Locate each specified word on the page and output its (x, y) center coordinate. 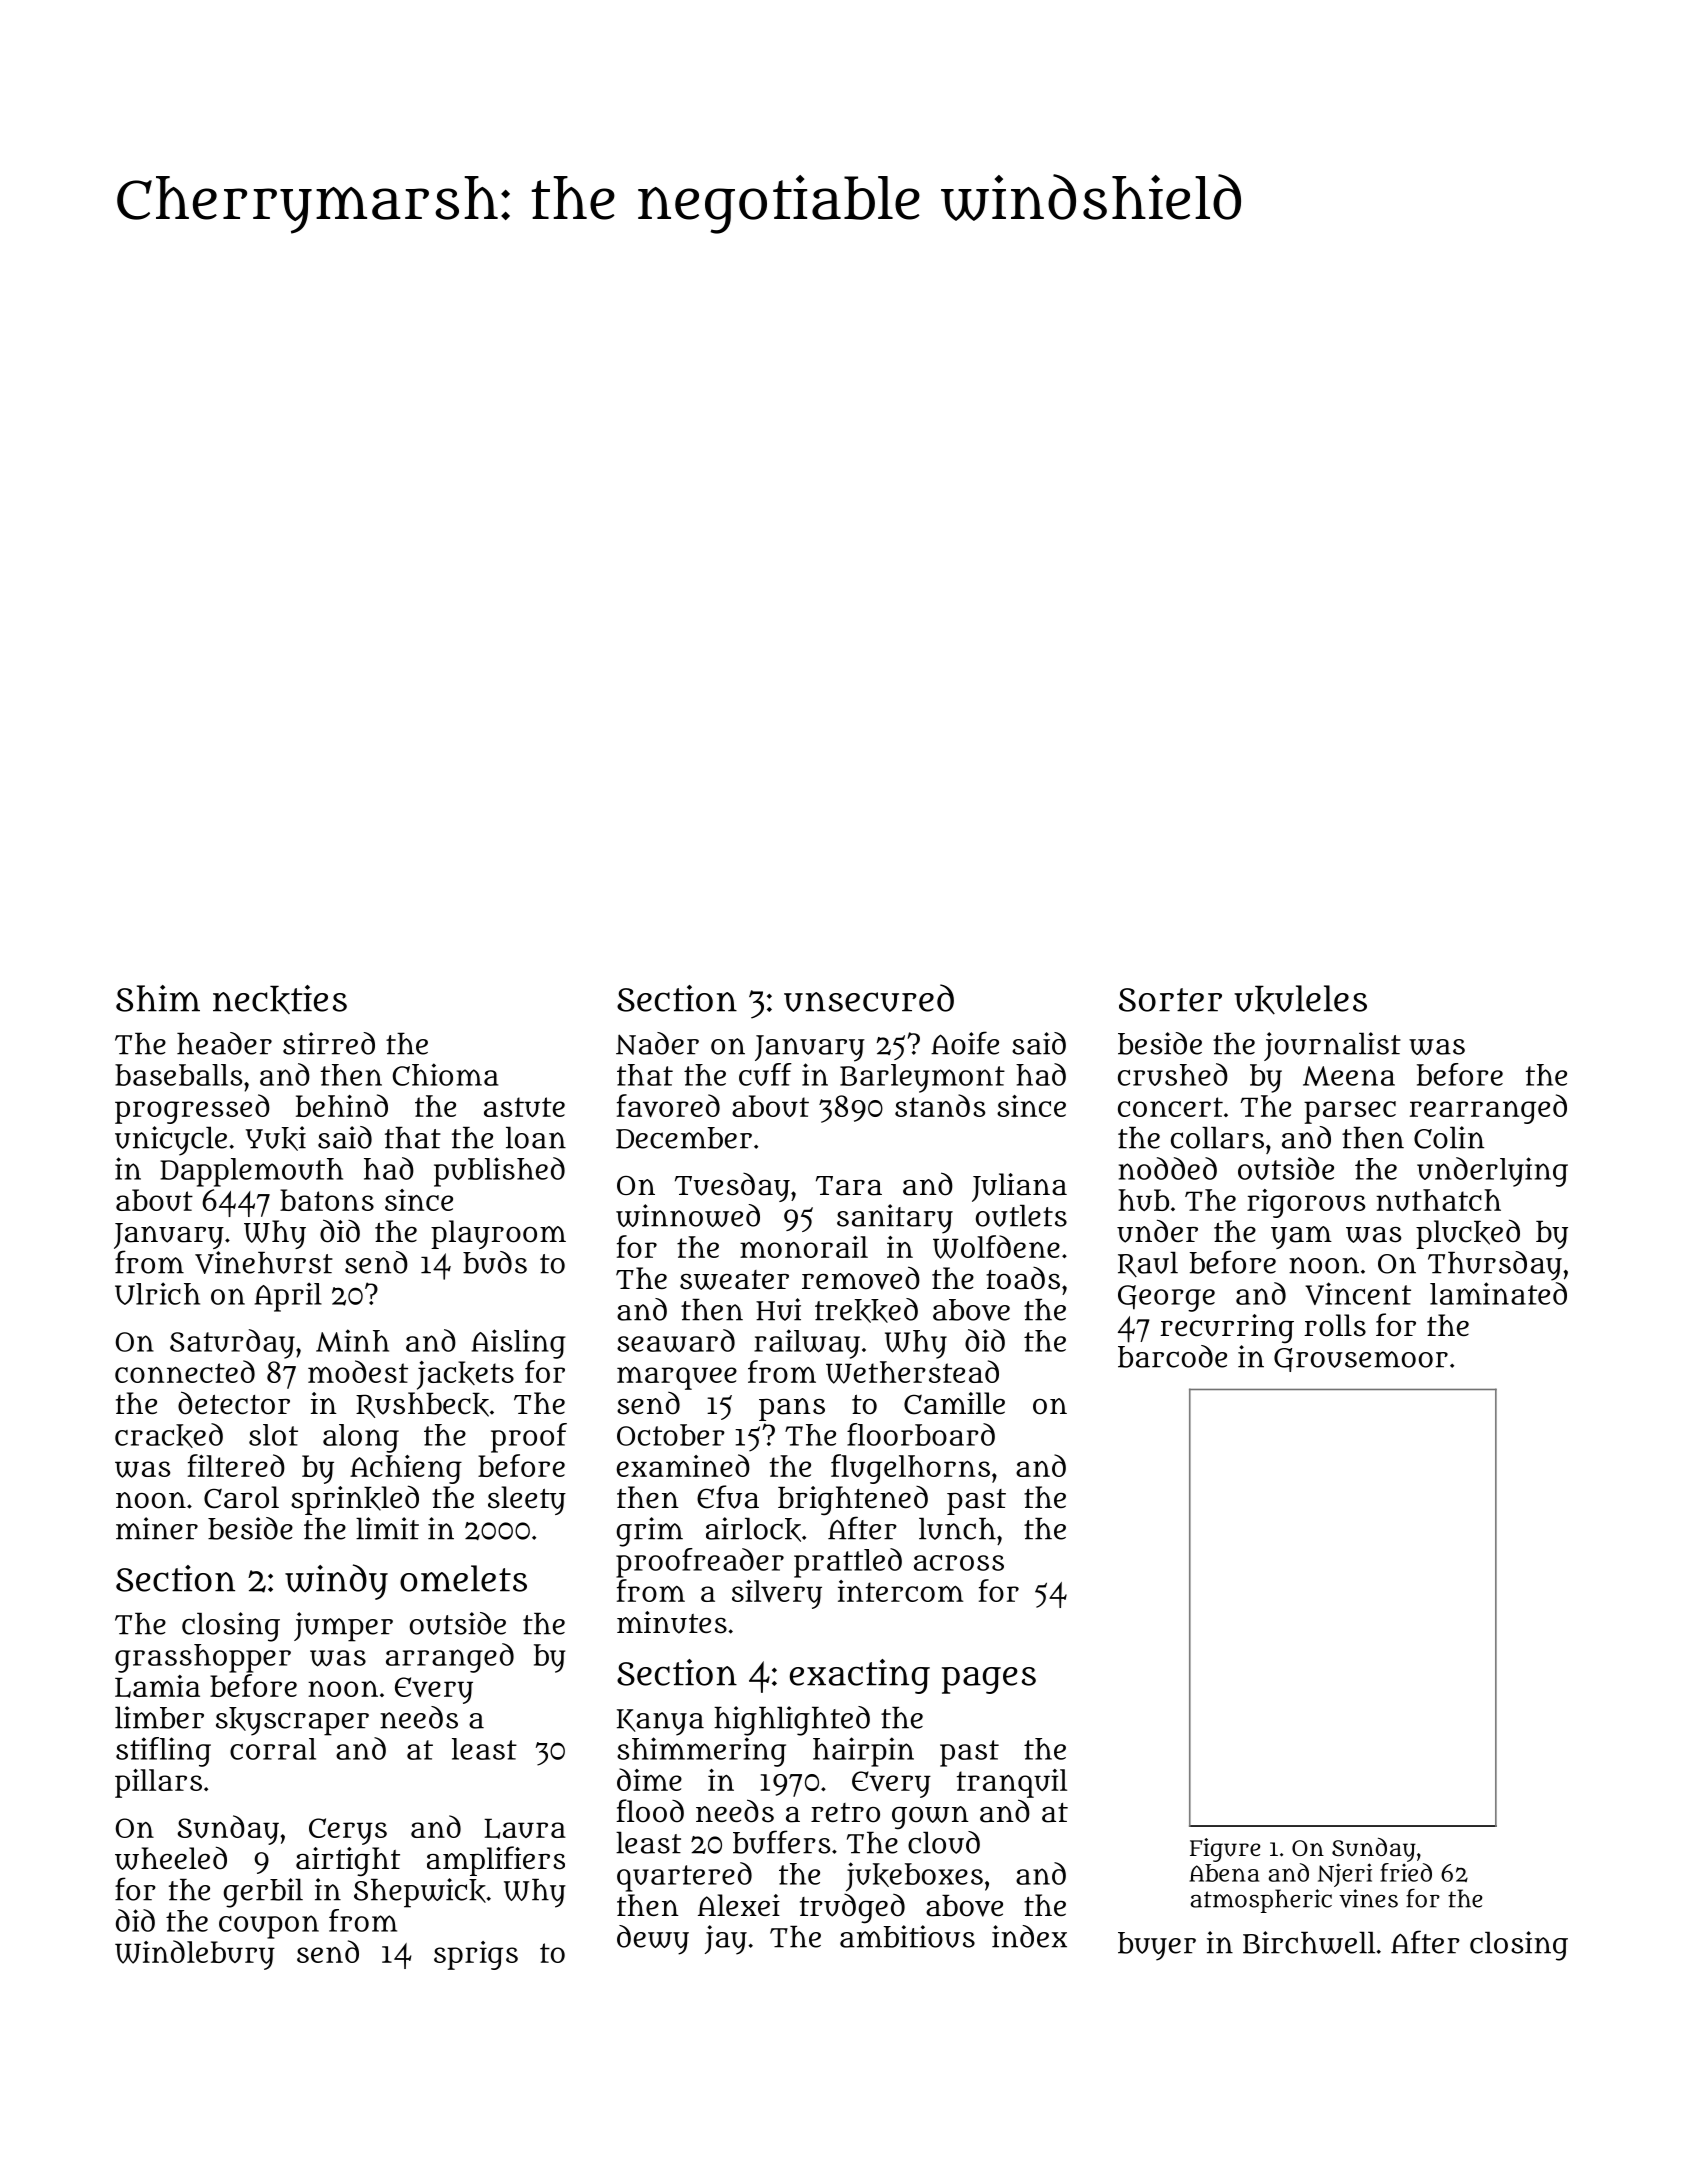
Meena (1349, 1076)
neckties (280, 999)
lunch (957, 1529)
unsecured (869, 998)
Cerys (348, 1831)
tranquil (1012, 1783)
